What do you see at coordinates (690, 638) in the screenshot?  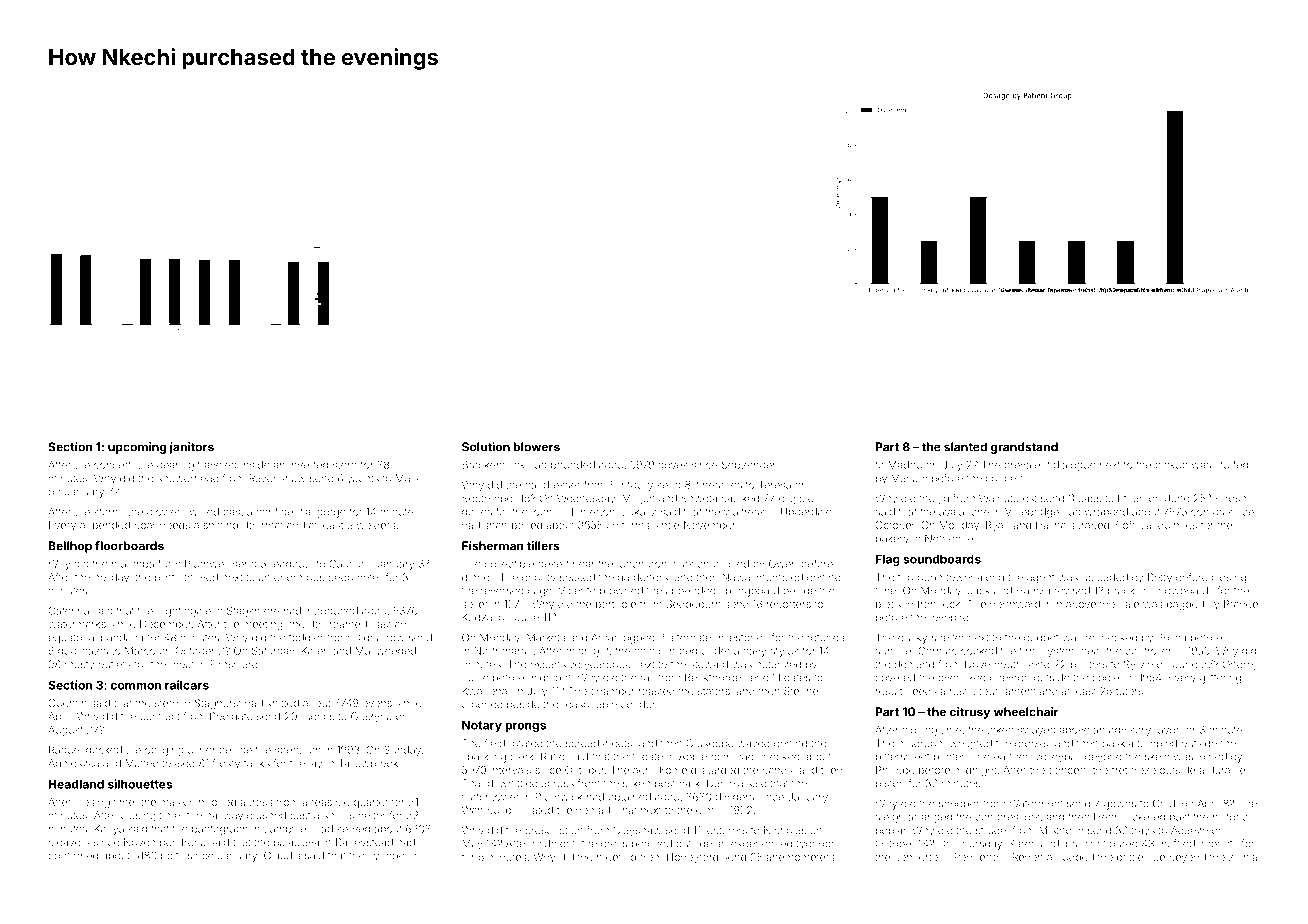 I see `alternate` at bounding box center [690, 638].
